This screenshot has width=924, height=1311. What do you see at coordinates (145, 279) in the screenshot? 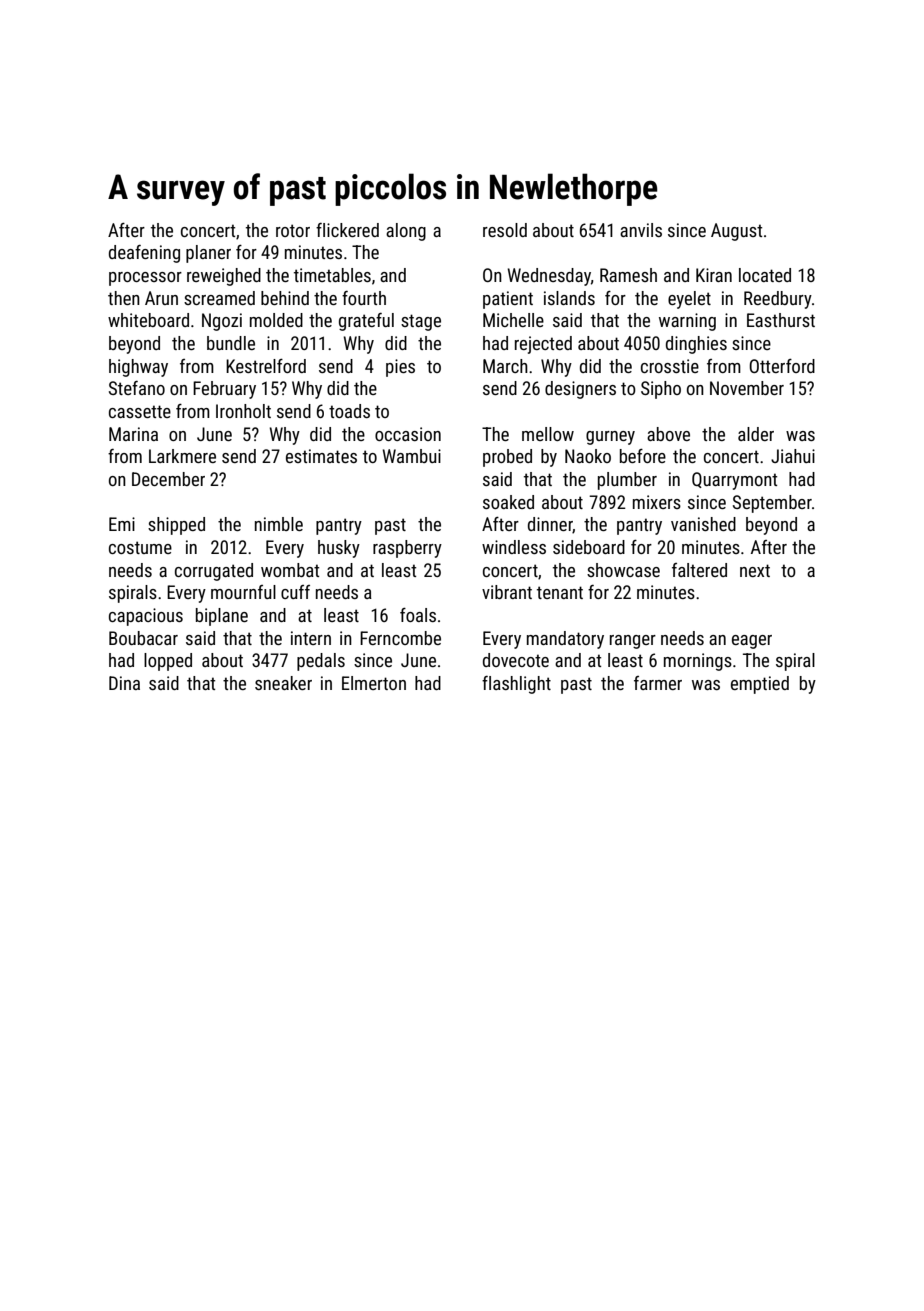
I see `processor` at bounding box center [145, 279].
